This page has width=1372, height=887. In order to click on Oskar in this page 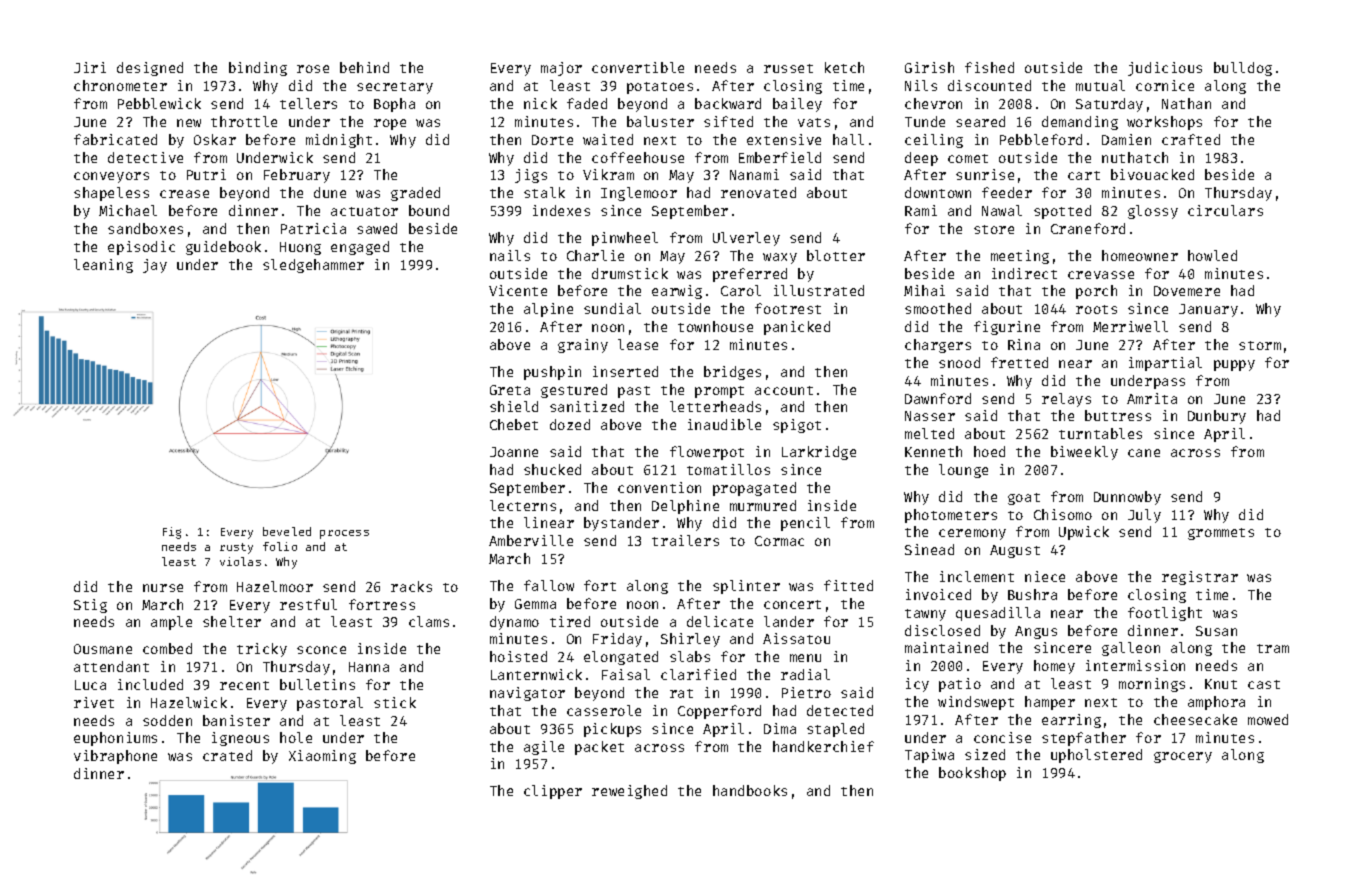, I will do `click(215, 139)`.
